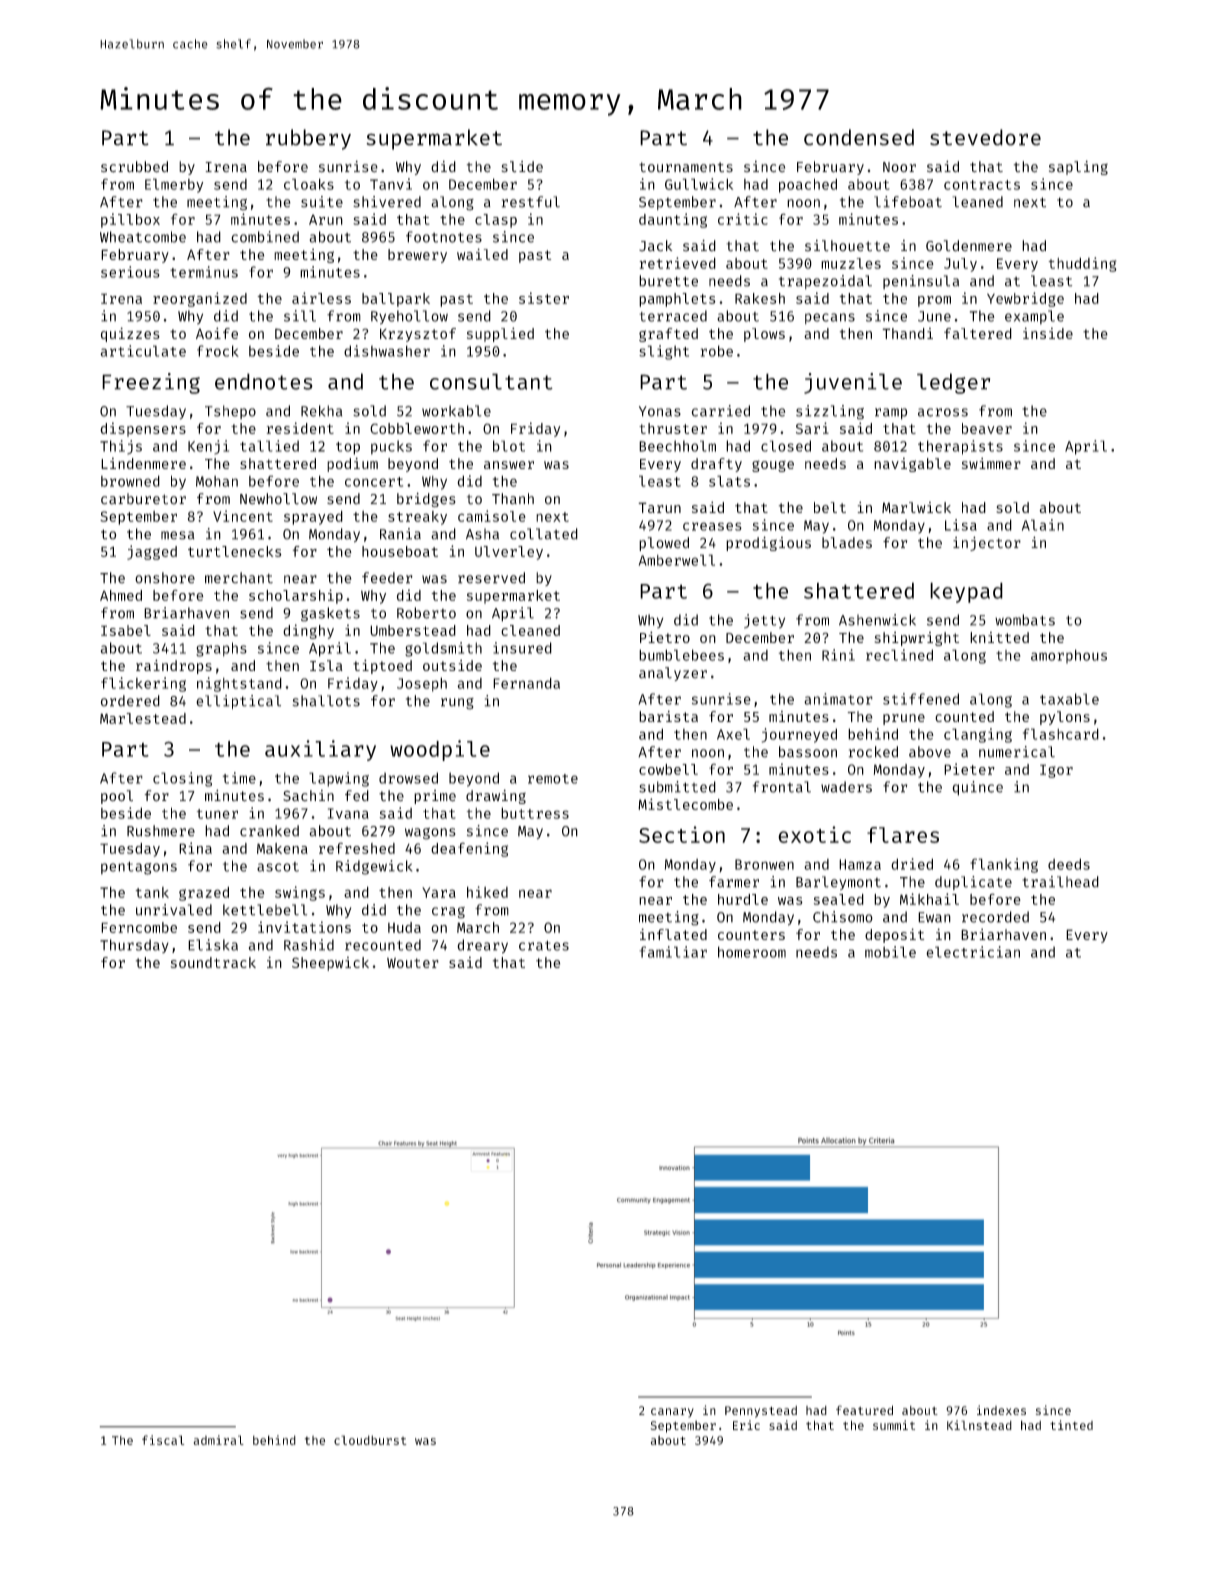 The height and width of the screenshot is (1586, 1225). Describe the element at coordinates (859, 137) in the screenshot. I see `condensed` at that location.
